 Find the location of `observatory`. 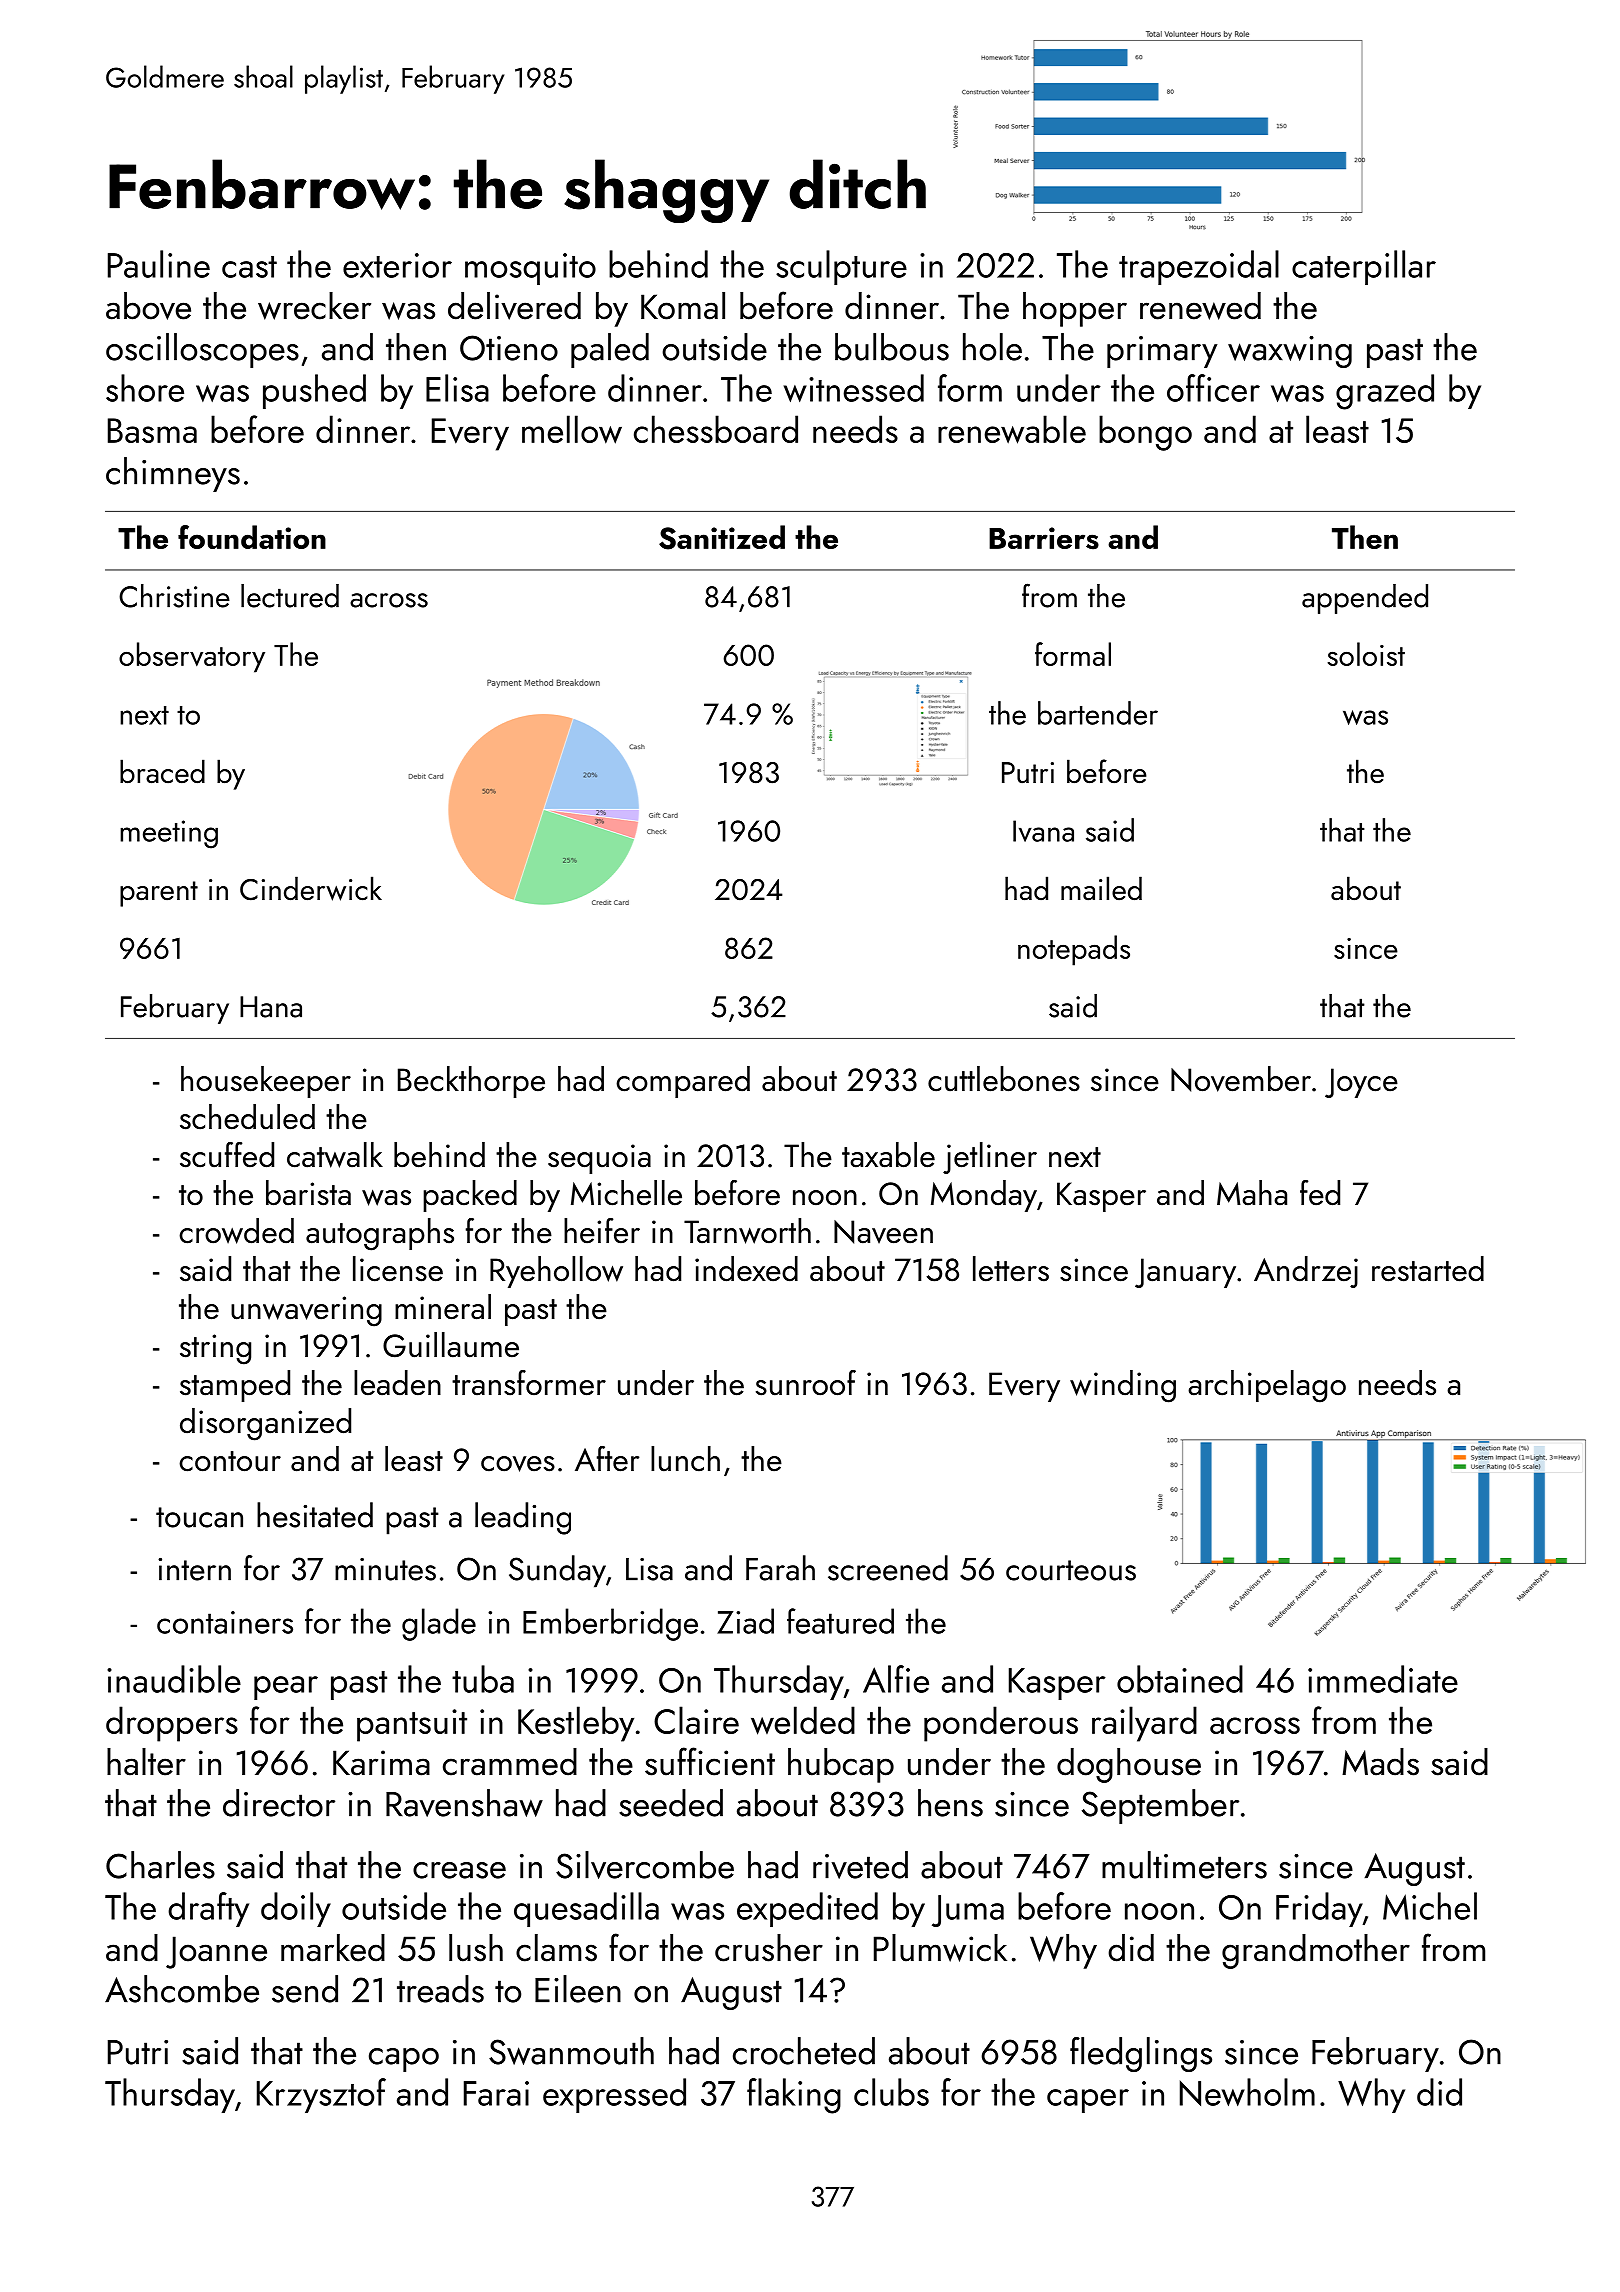

observatory is located at coordinates (192, 657).
